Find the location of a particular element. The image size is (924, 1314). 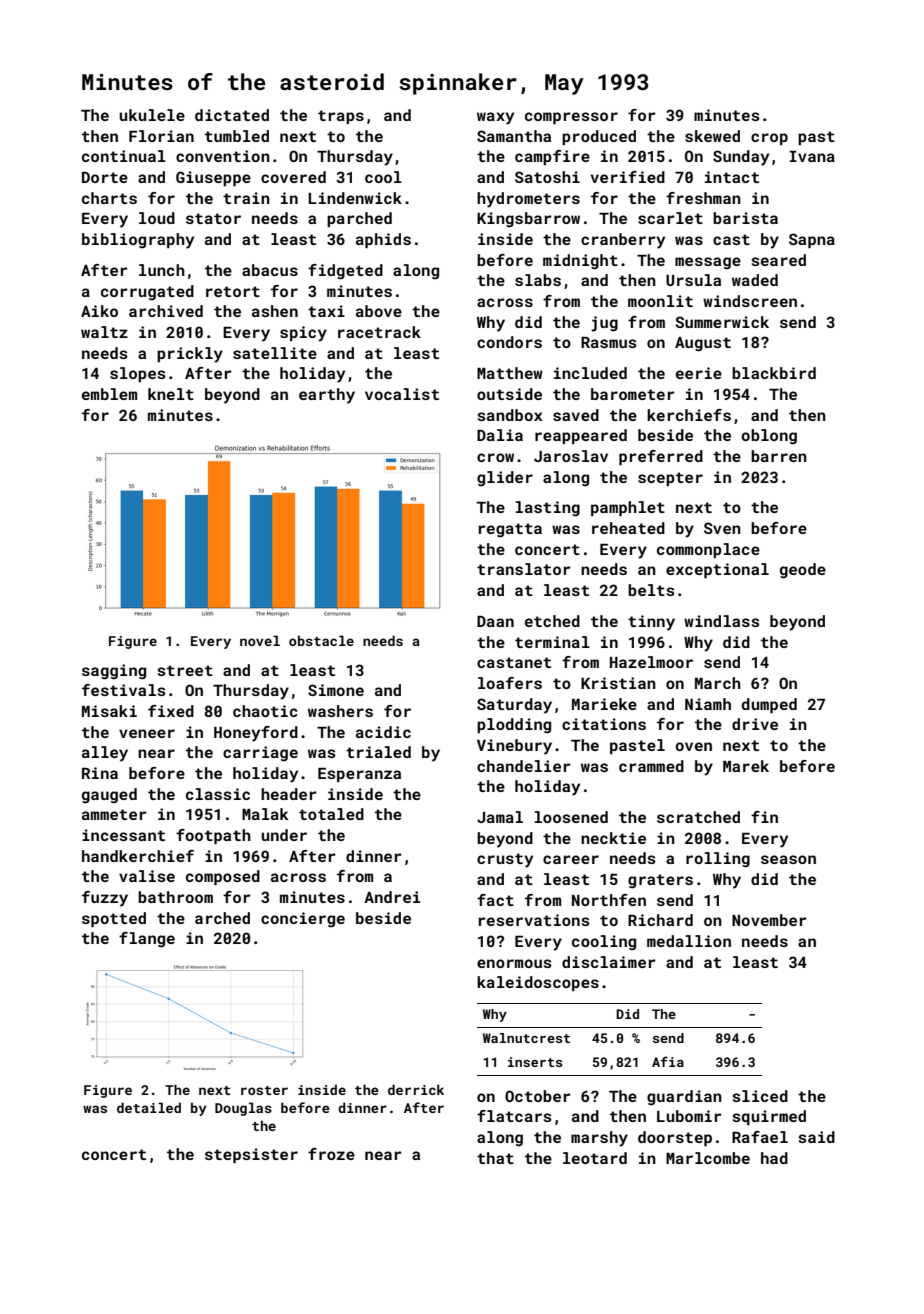

chandelier is located at coordinates (524, 766).
